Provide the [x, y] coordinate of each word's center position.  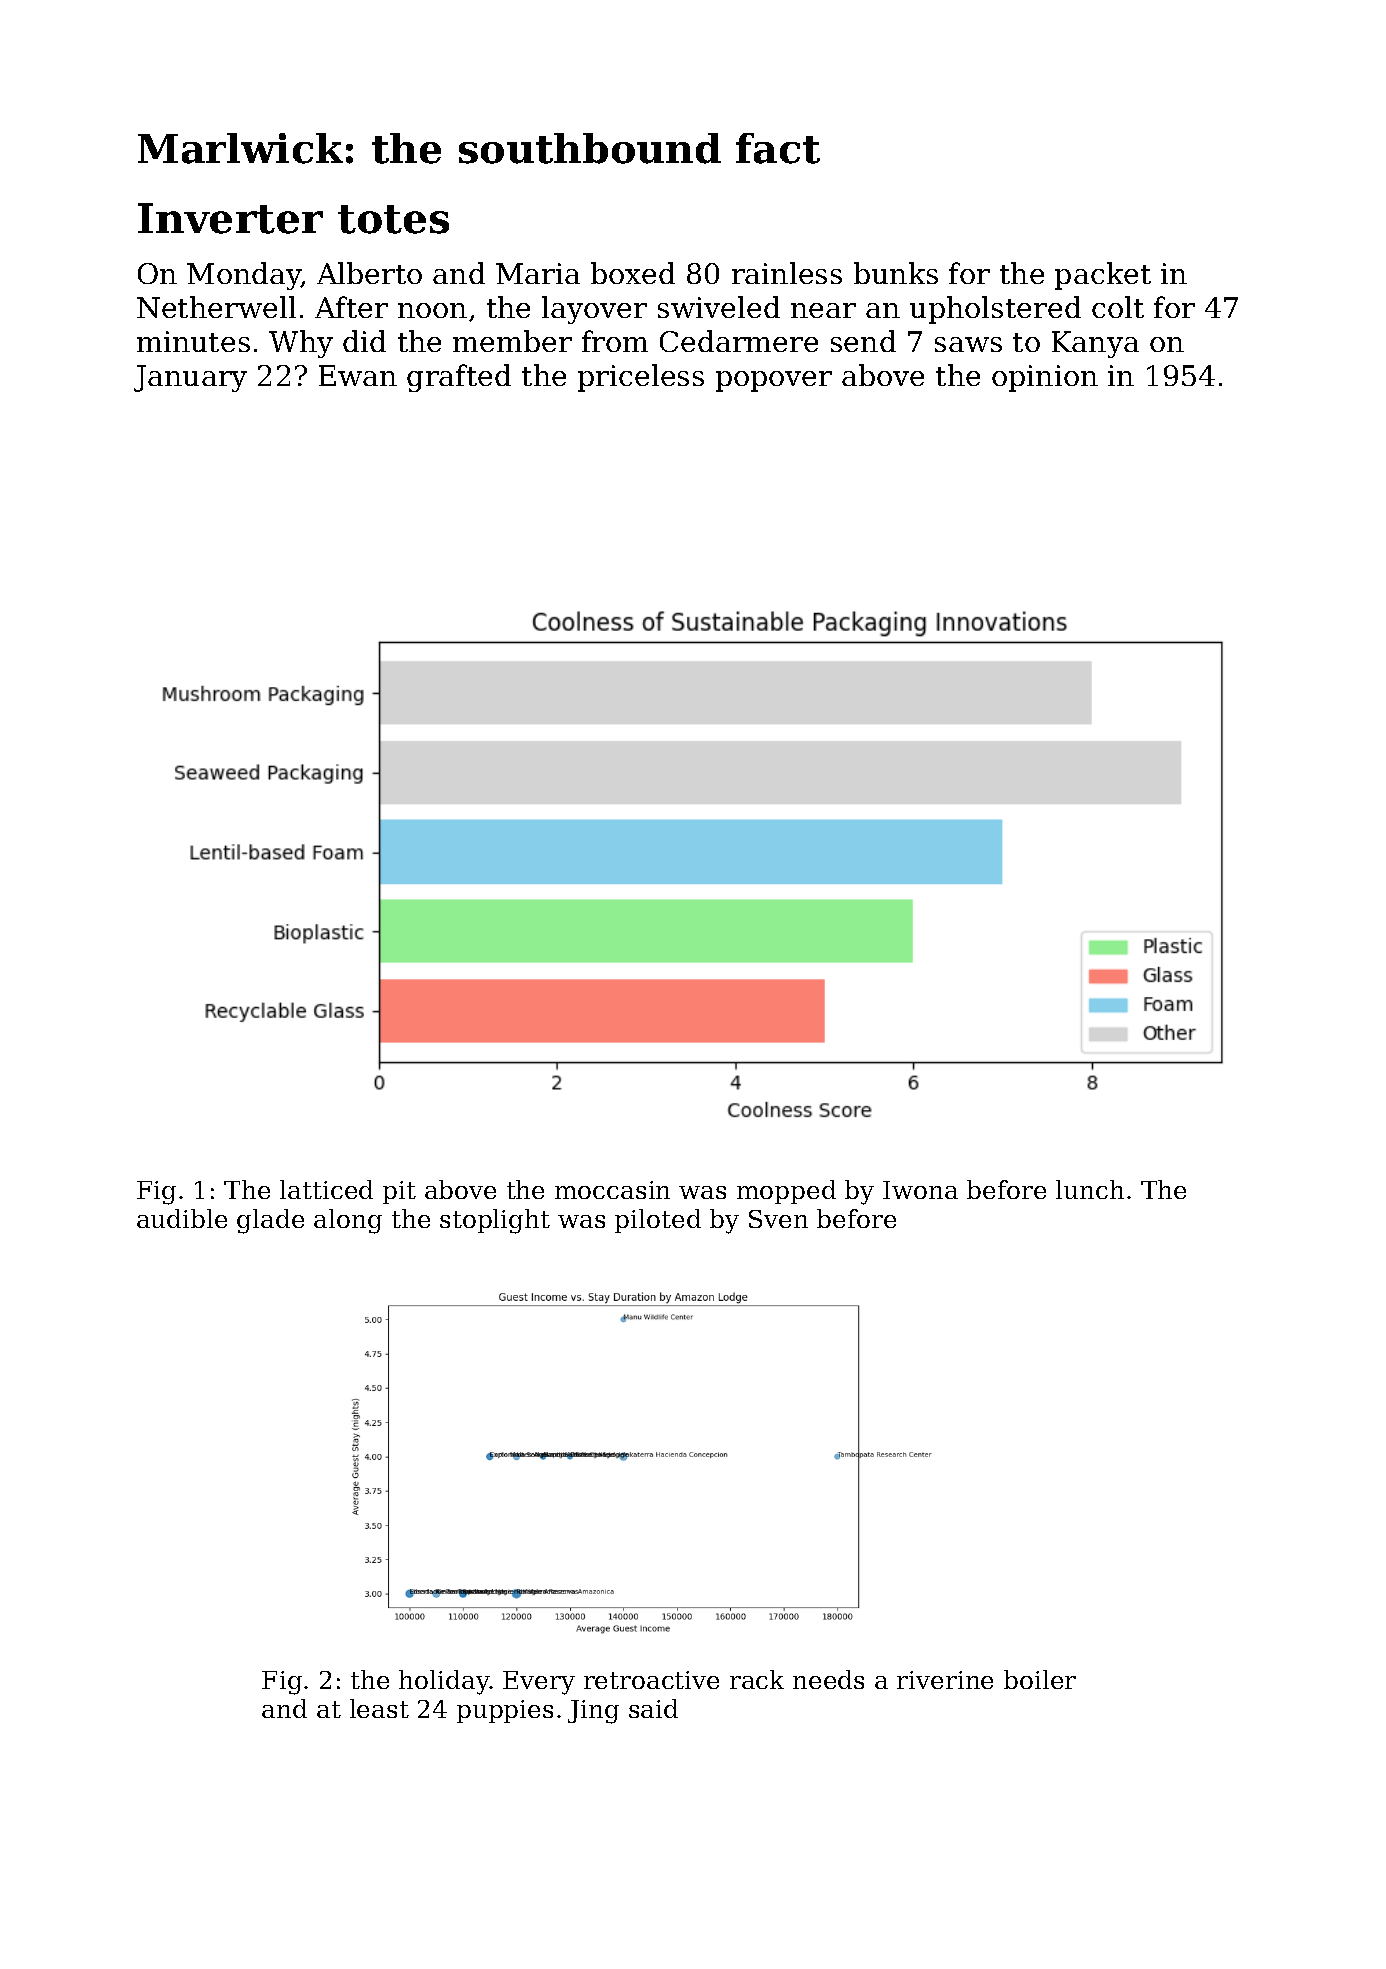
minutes [193, 341]
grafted [459, 378]
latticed [326, 1189]
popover [774, 381]
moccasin [612, 1190]
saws [968, 344]
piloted [658, 1221]
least [379, 1708]
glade [270, 1221]
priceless [641, 378]
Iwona [920, 1190]
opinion [1045, 378]
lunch [1090, 1189]
